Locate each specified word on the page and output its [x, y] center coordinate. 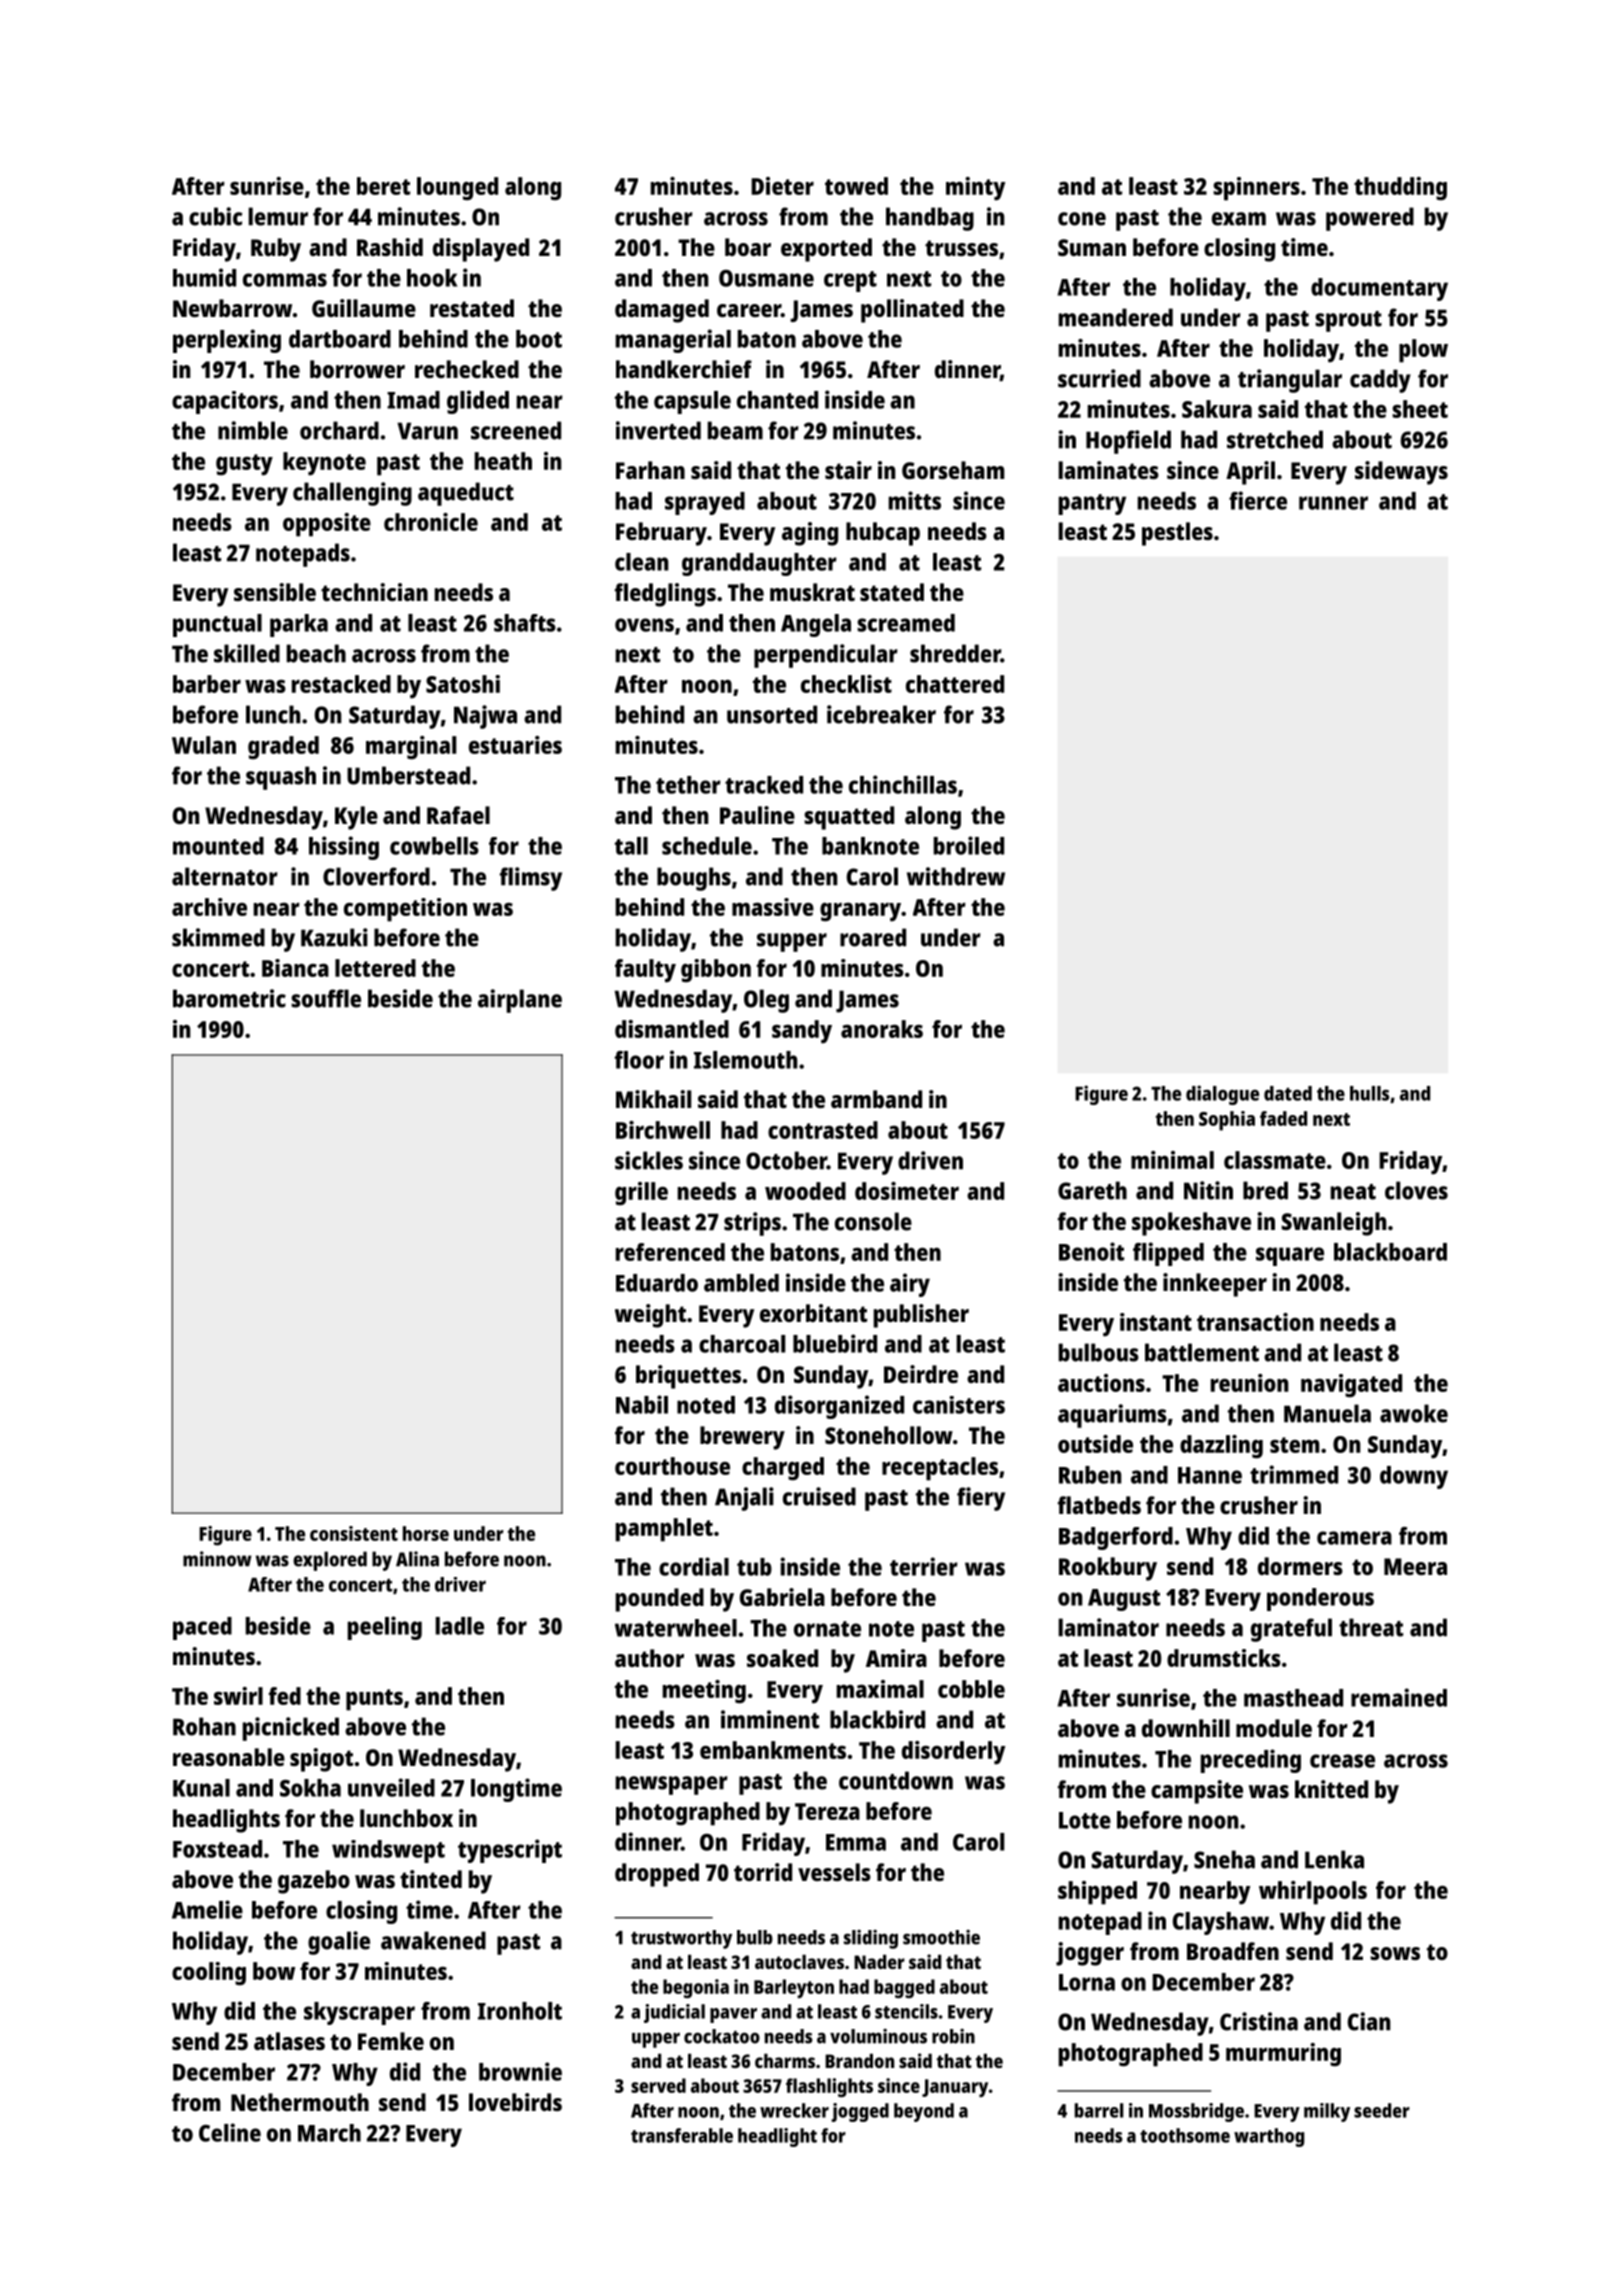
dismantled [672, 1029]
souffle [326, 998]
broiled [969, 845]
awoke [1414, 1413]
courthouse [672, 1466]
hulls [1369, 1093]
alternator [225, 876]
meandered [1116, 317]
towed [856, 186]
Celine [230, 2132]
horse [426, 1533]
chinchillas [903, 784]
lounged [457, 189]
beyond [924, 2112]
